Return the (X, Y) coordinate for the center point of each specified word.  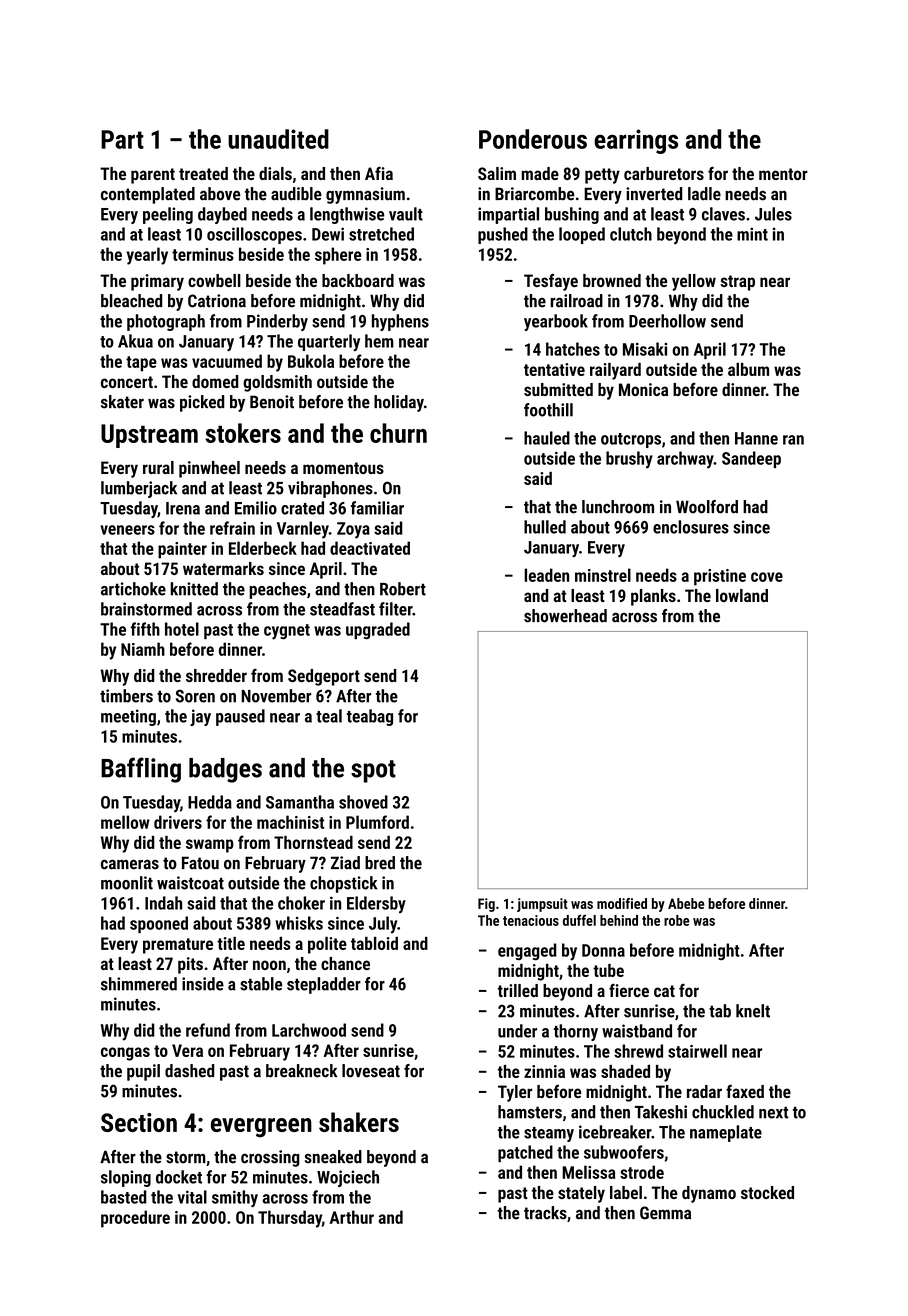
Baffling (141, 770)
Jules (773, 214)
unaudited (278, 139)
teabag (370, 717)
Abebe (686, 903)
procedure (135, 1219)
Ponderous (533, 139)
